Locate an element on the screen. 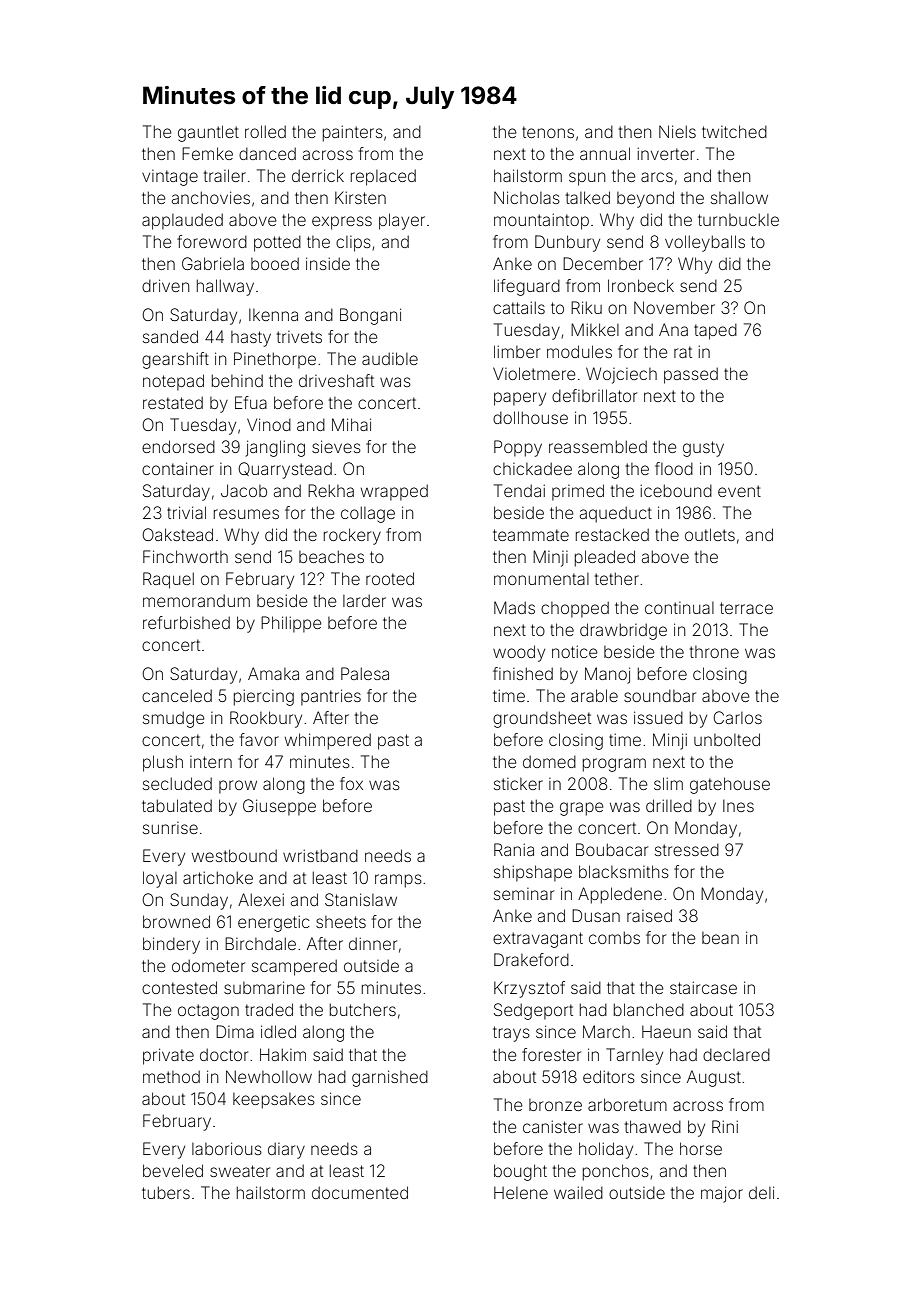 This screenshot has height=1311, width=924. Raquel is located at coordinates (168, 580).
